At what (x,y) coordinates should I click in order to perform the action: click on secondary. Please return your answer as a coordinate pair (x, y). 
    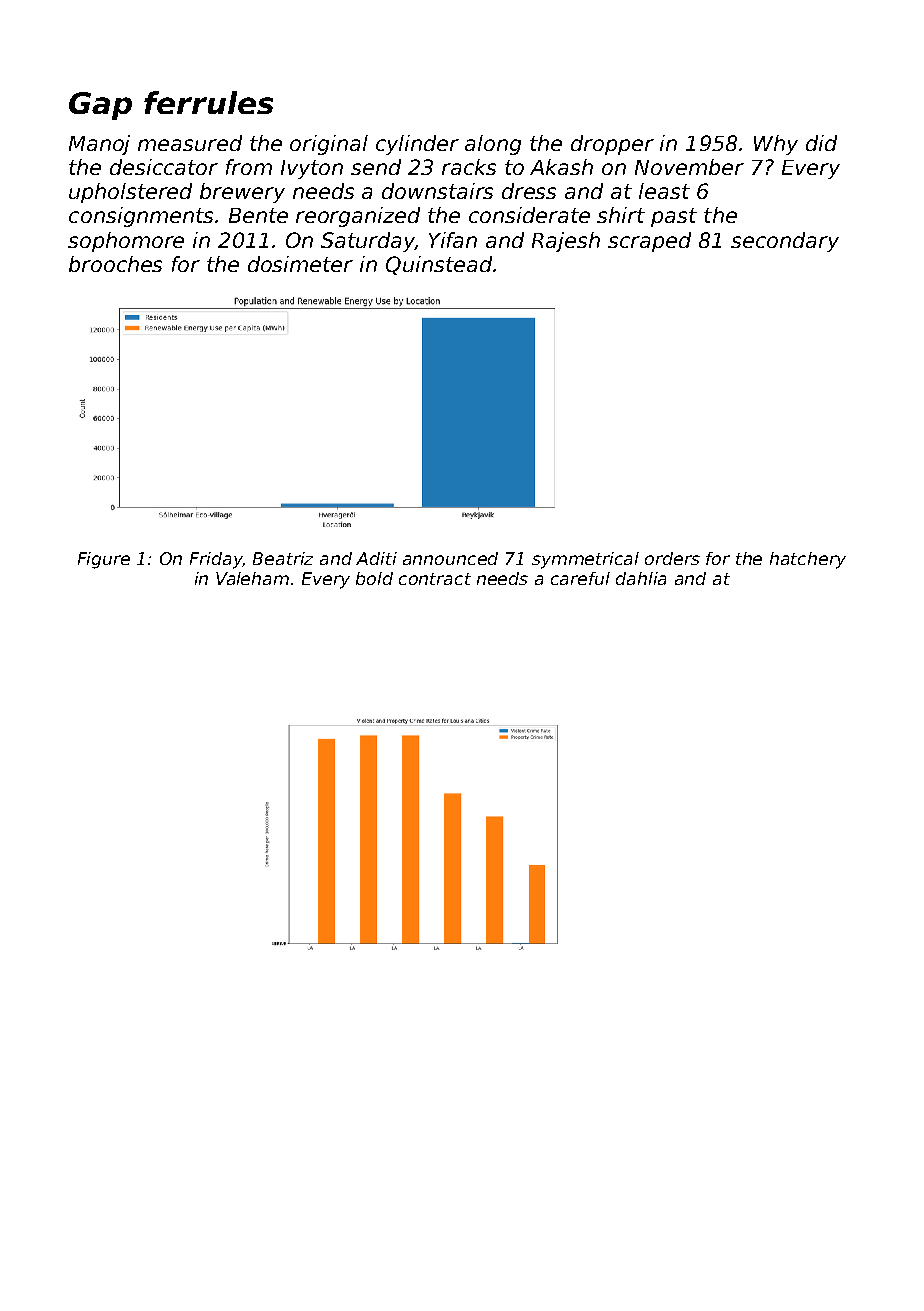
    Looking at the image, I should click on (785, 242).
